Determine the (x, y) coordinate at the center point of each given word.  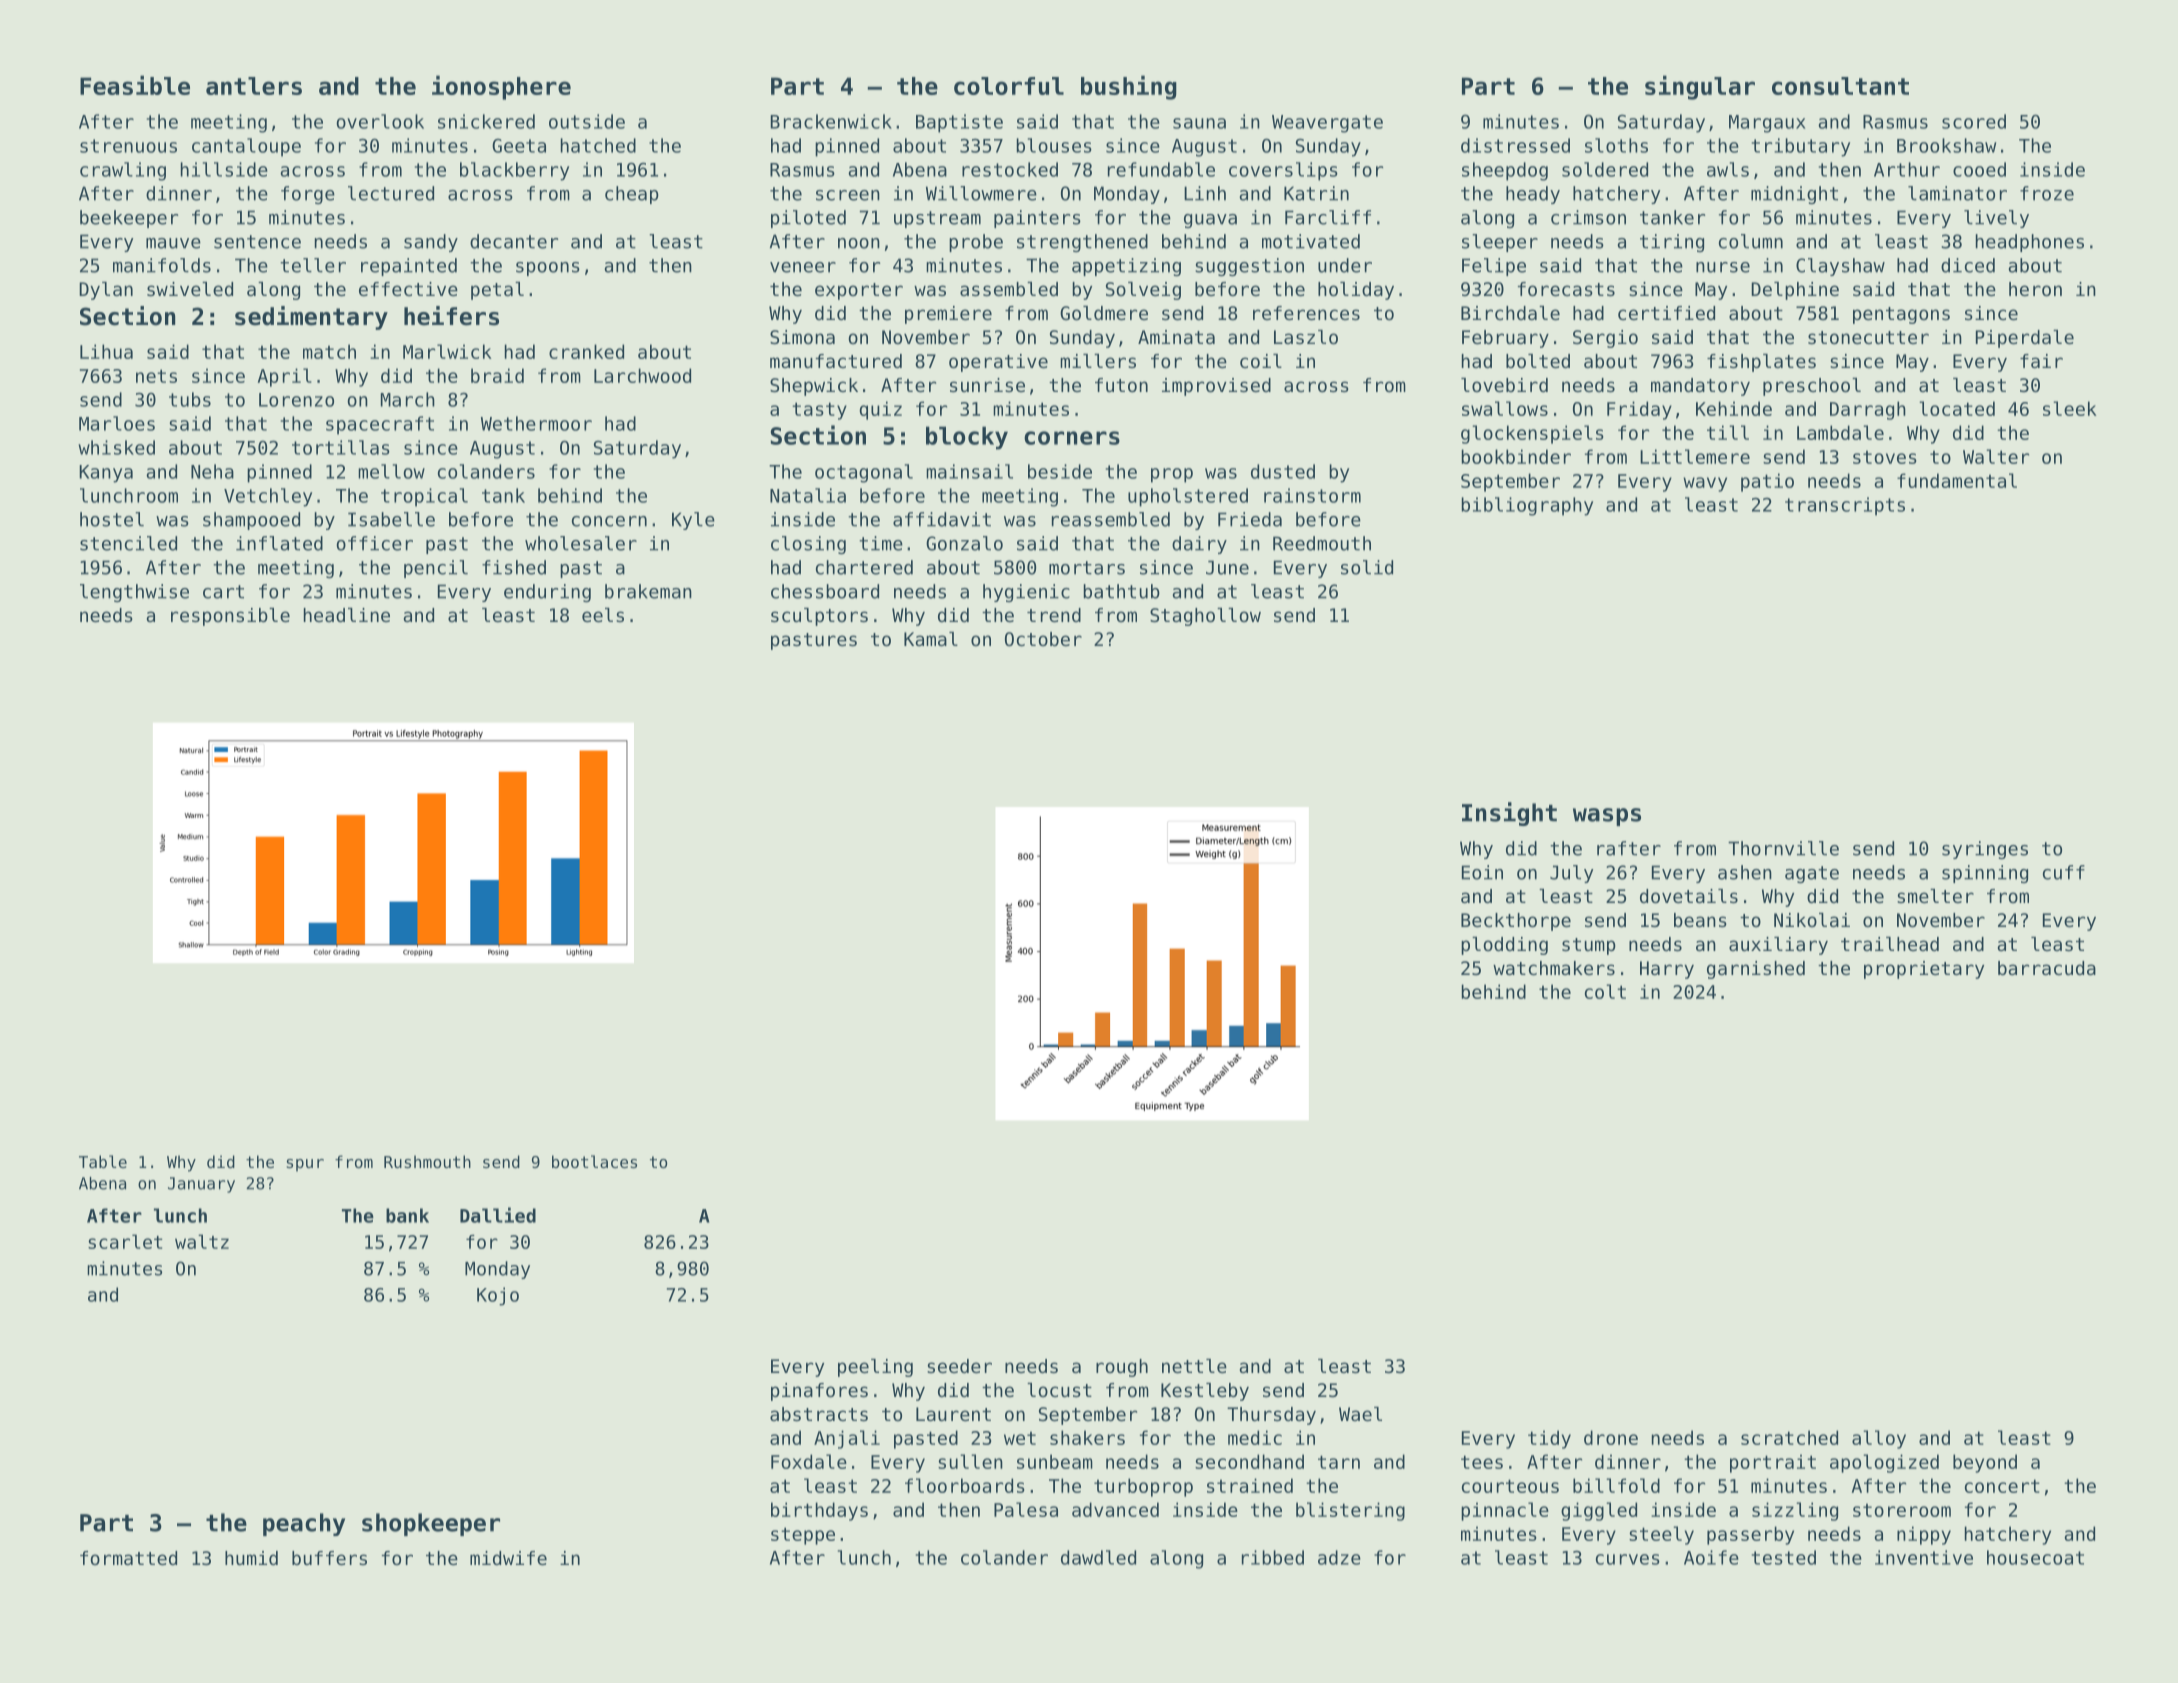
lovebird (1504, 385)
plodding (1504, 946)
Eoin (1482, 872)
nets (156, 376)
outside (587, 121)
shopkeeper (431, 1524)
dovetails (1689, 896)
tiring (1672, 243)
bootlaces (594, 1161)
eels (603, 615)
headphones (2030, 243)
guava (1210, 221)
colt (1605, 991)
